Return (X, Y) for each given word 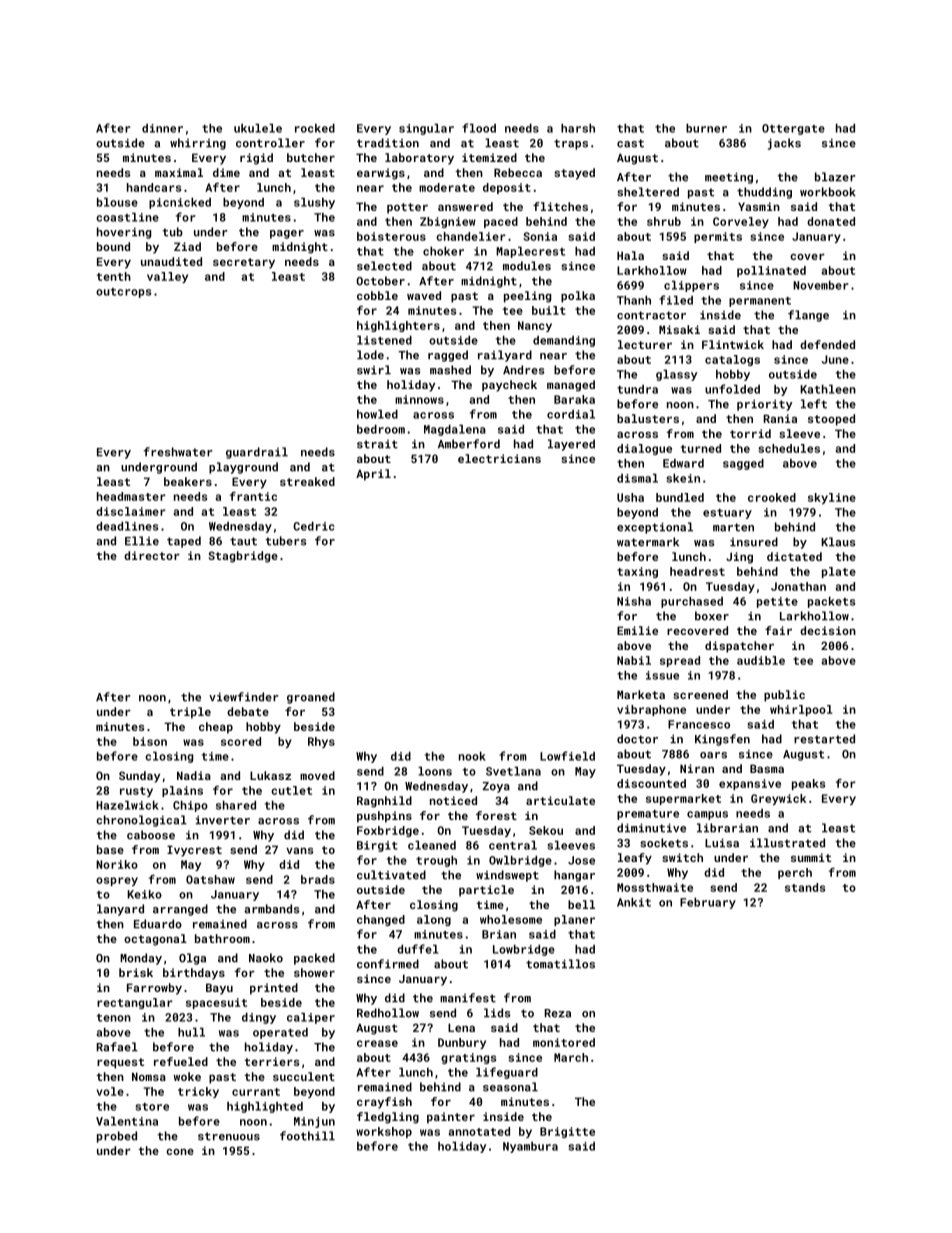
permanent (760, 302)
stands (805, 887)
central (513, 845)
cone (180, 1152)
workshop (384, 1132)
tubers (286, 541)
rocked (315, 128)
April (373, 475)
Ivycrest (194, 851)
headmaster (131, 496)
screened (700, 694)
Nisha (634, 601)
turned (701, 448)
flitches (560, 206)
